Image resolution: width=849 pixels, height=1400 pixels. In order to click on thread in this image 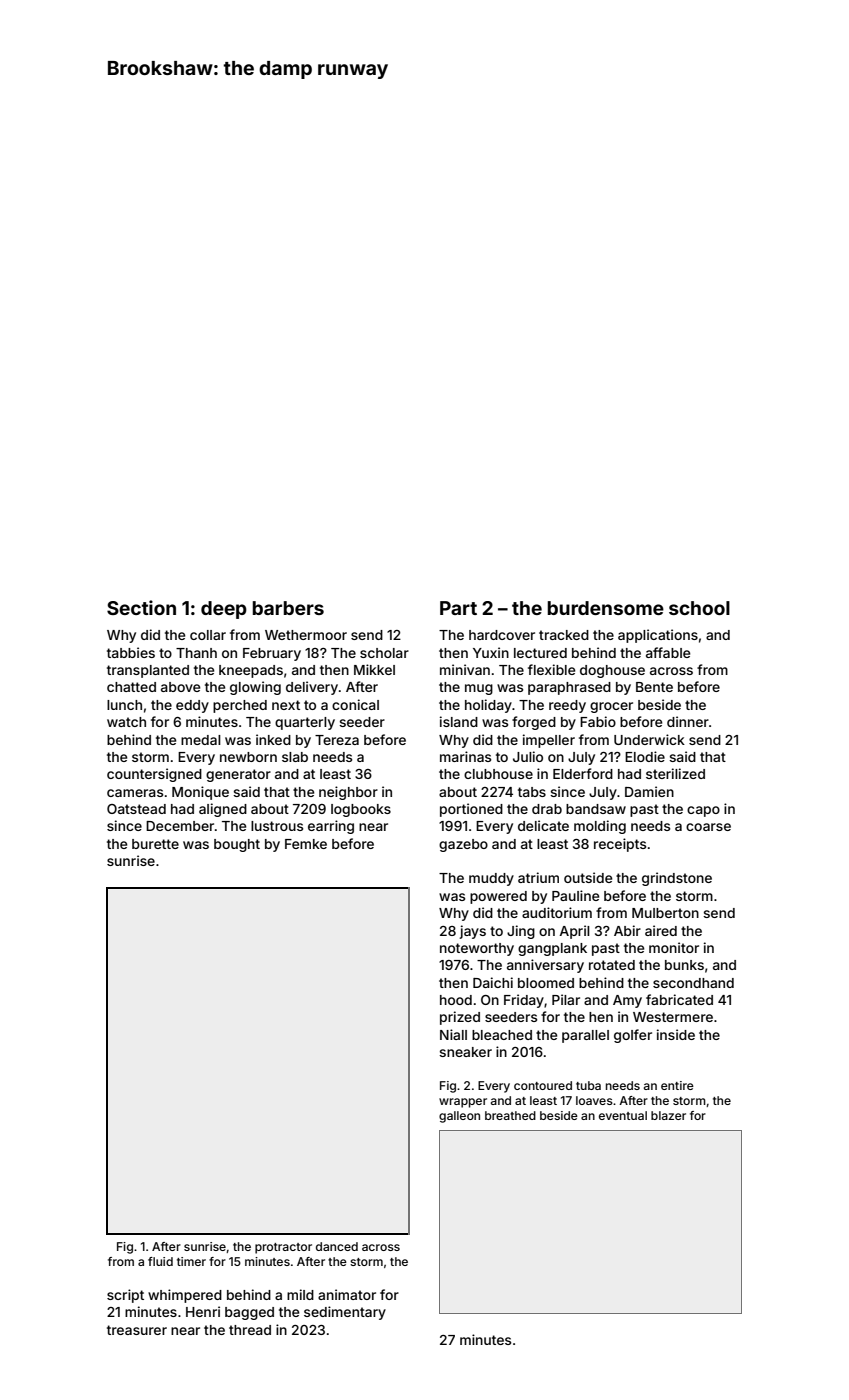, I will do `click(250, 1330)`.
